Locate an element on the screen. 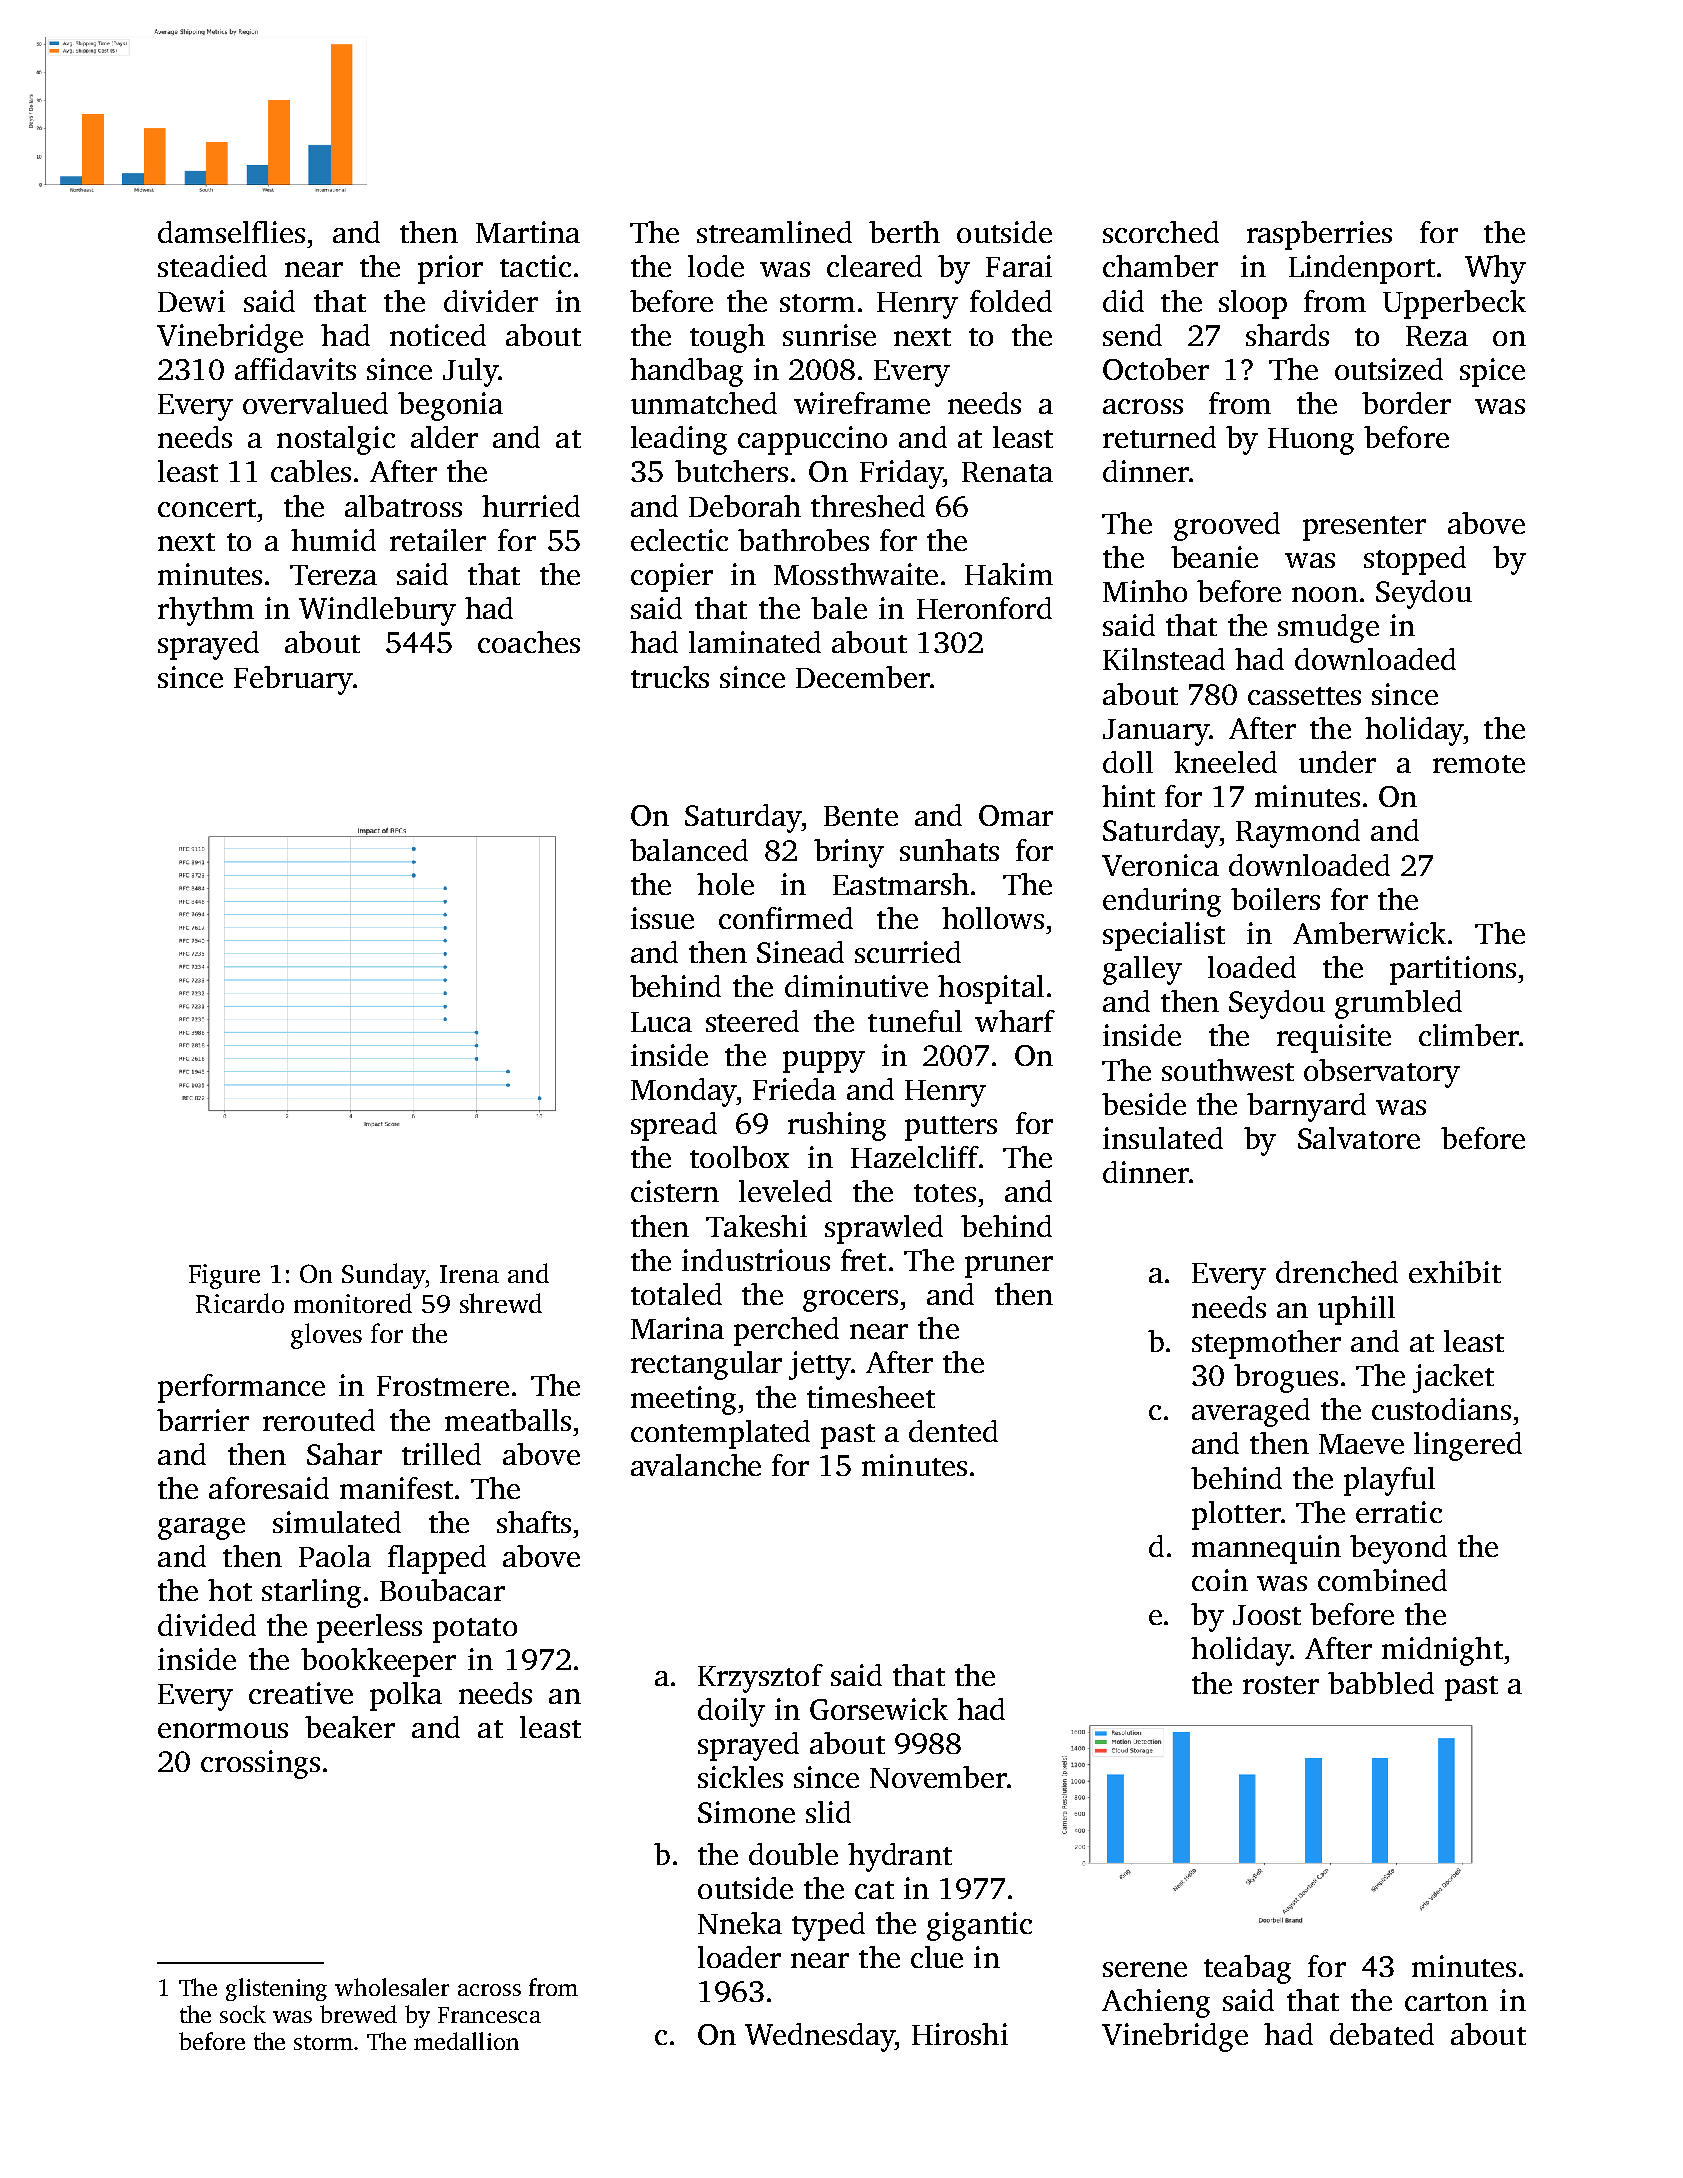 This screenshot has height=2178, width=1683. sock is located at coordinates (243, 2014).
